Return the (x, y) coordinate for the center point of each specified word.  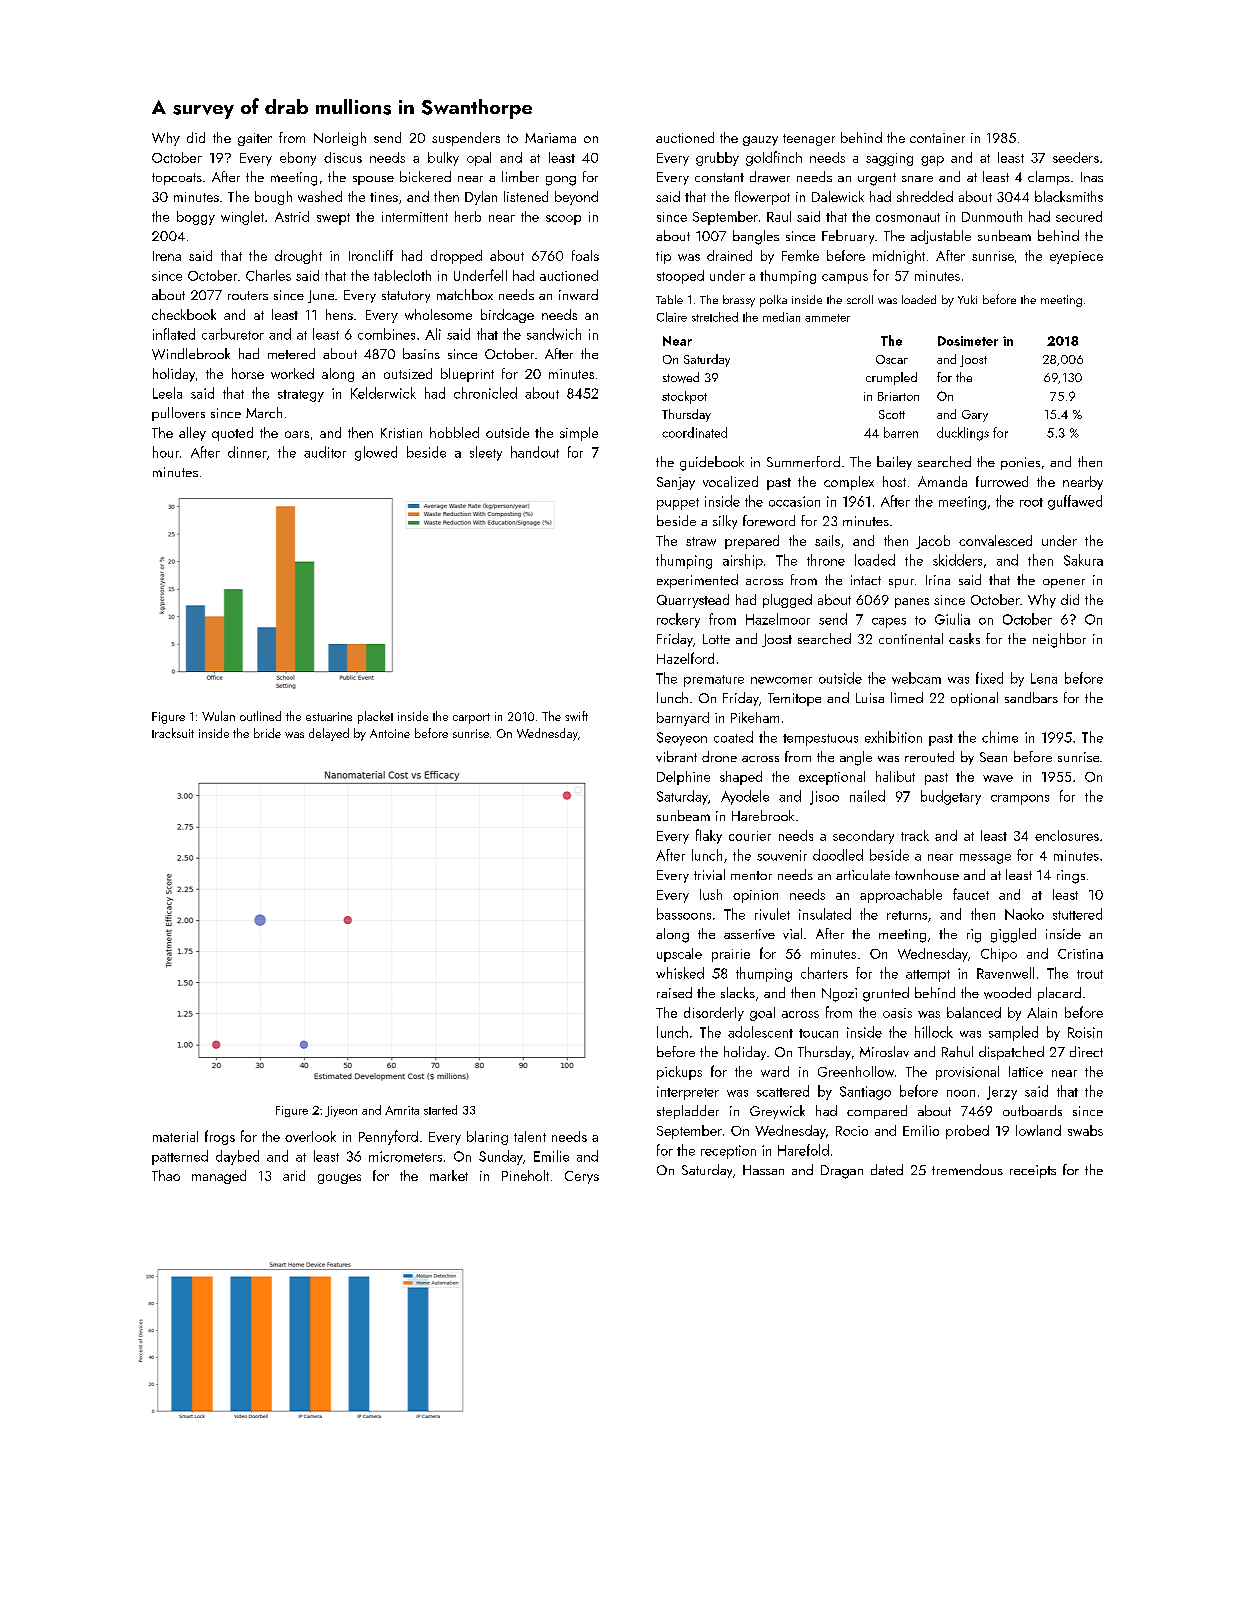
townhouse (927, 874)
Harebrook (763, 815)
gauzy (760, 141)
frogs (220, 1137)
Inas (1092, 177)
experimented (697, 581)
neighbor (1059, 640)
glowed (376, 453)
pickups (679, 1073)
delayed (329, 734)
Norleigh (340, 139)
